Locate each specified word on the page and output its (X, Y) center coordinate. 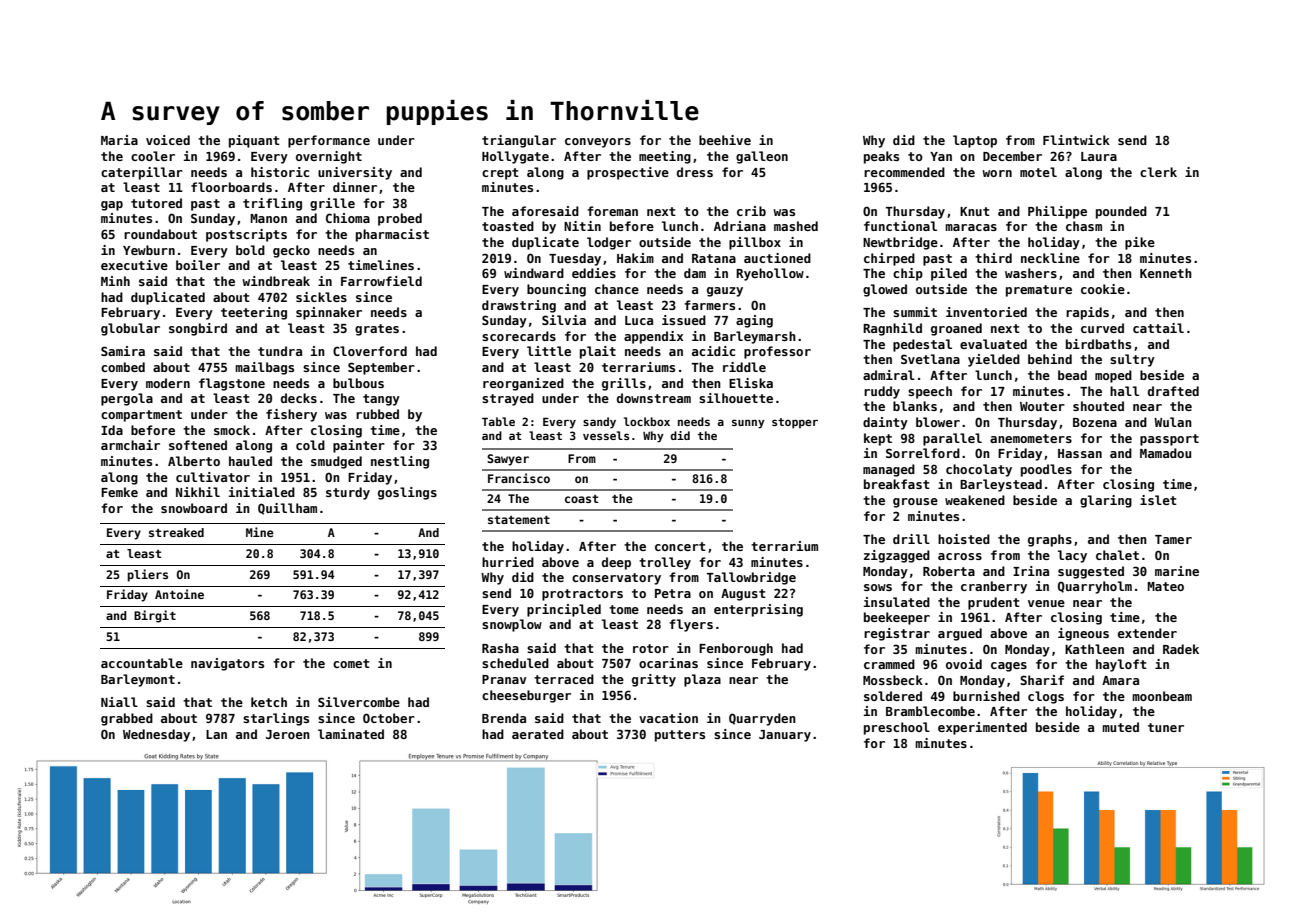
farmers (709, 305)
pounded (1121, 212)
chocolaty (979, 470)
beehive (725, 140)
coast (581, 499)
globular (130, 329)
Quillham (287, 509)
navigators (227, 664)
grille (332, 204)
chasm (1084, 226)
